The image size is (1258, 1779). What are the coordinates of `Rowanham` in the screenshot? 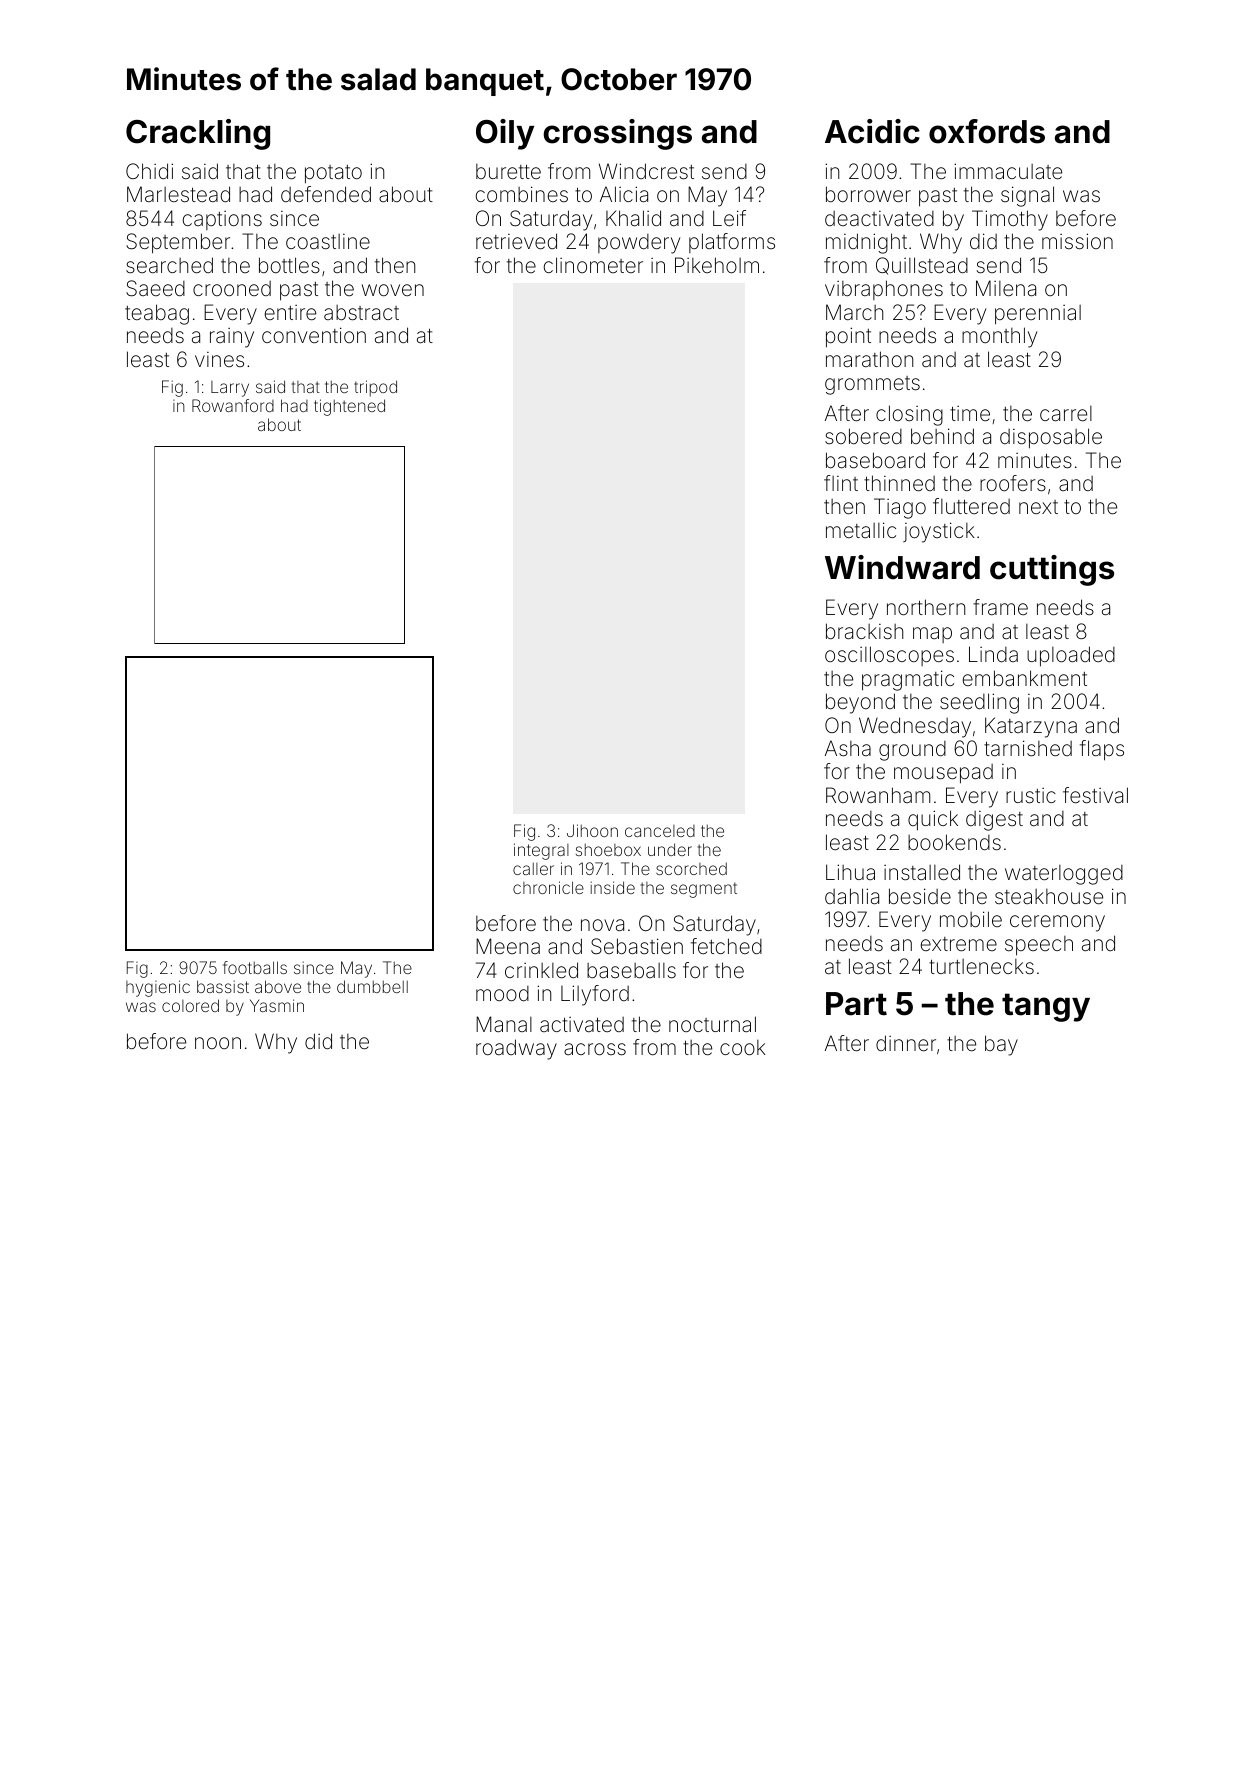 It's located at (878, 795).
